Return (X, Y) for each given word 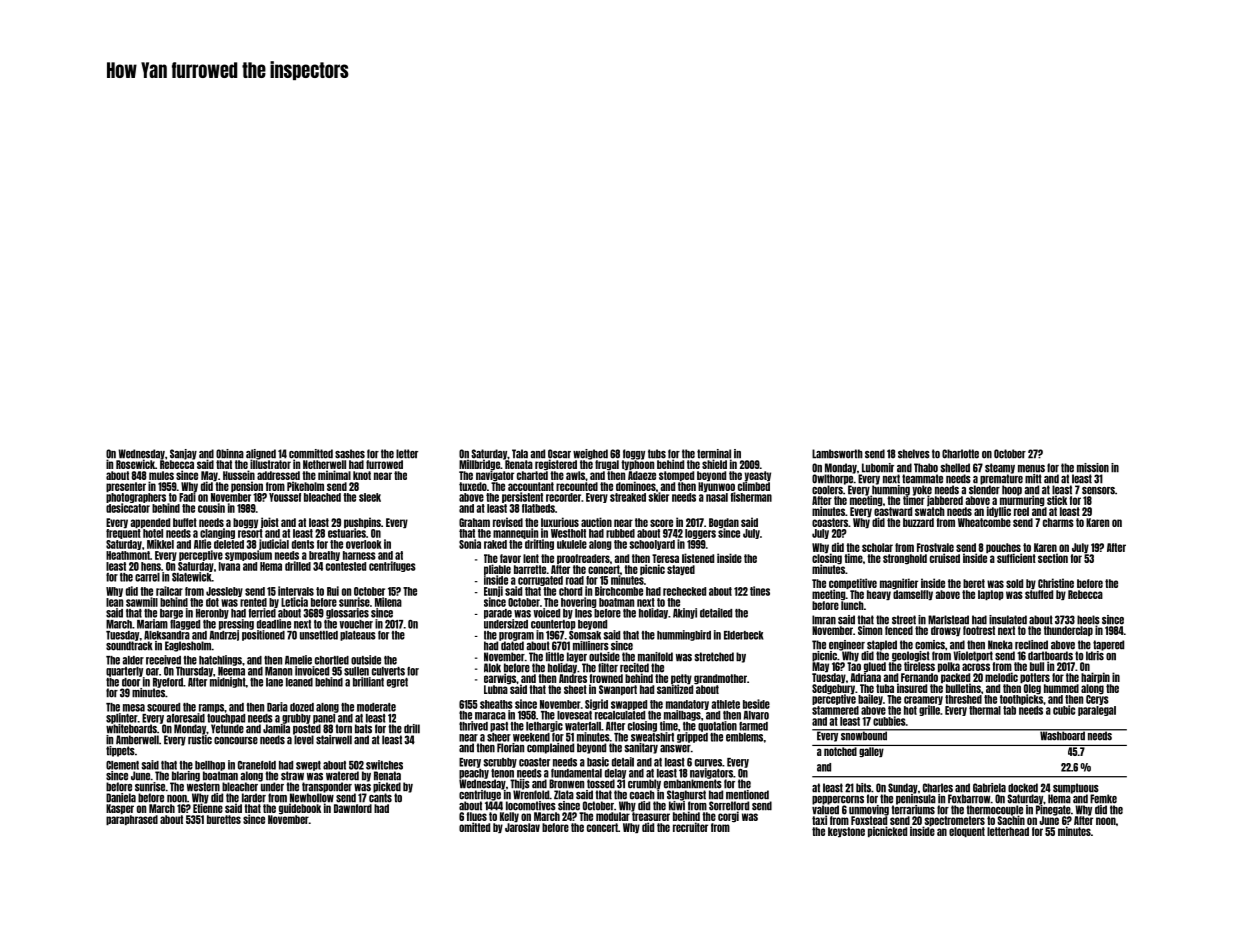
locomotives (531, 806)
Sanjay (183, 454)
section (1053, 558)
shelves (914, 454)
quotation (717, 726)
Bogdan (724, 523)
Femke (1103, 799)
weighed (590, 454)
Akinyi (685, 613)
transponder (327, 787)
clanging (217, 533)
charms (1058, 522)
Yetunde (227, 729)
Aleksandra (167, 635)
